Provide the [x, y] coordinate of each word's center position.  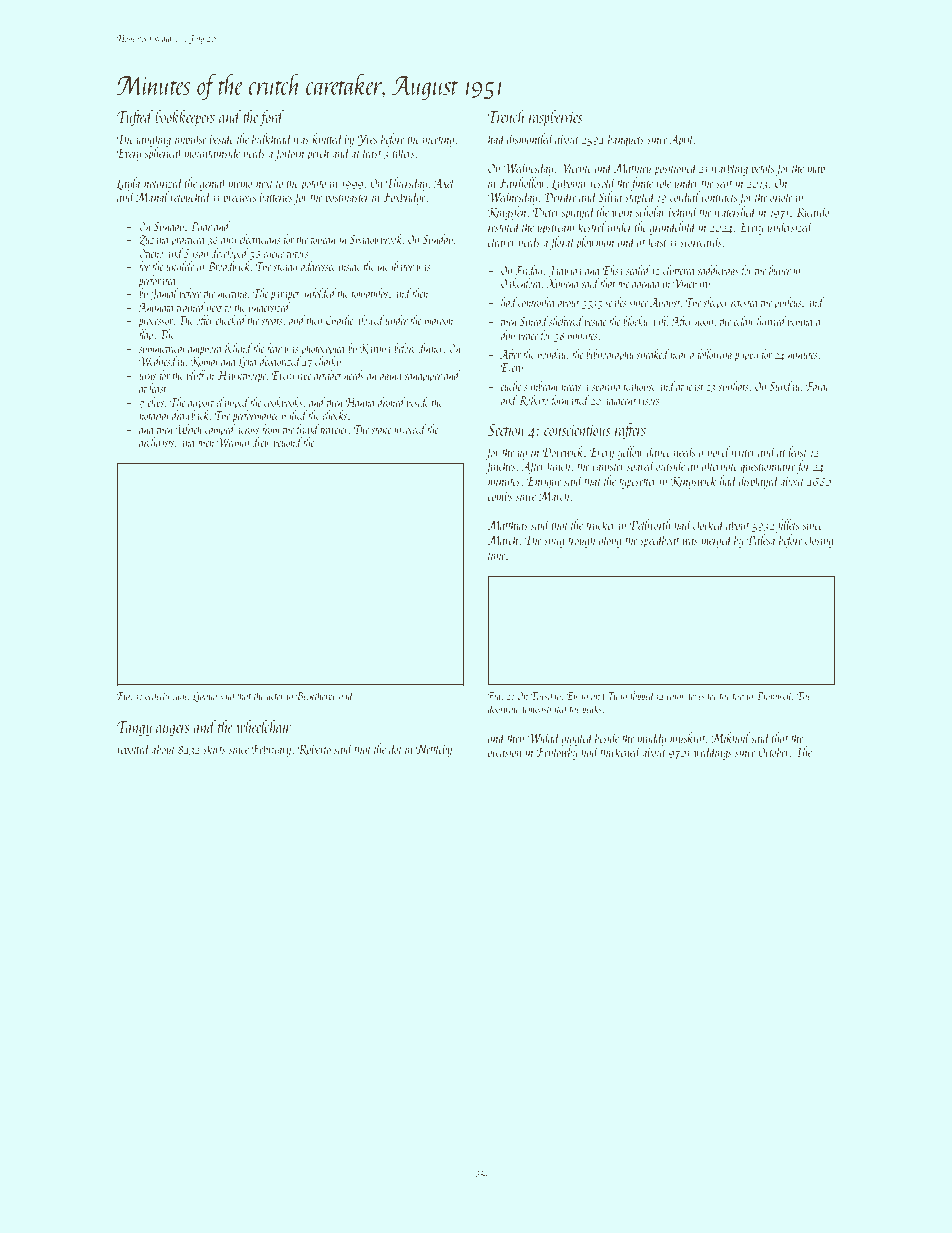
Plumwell [774, 695]
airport [201, 404]
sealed [638, 270]
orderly [157, 696]
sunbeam [541, 386]
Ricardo [812, 212]
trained [191, 307]
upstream [555, 230]
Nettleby [434, 750]
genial [213, 184]
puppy [746, 357]
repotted [133, 750]
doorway [503, 710]
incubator [396, 266]
